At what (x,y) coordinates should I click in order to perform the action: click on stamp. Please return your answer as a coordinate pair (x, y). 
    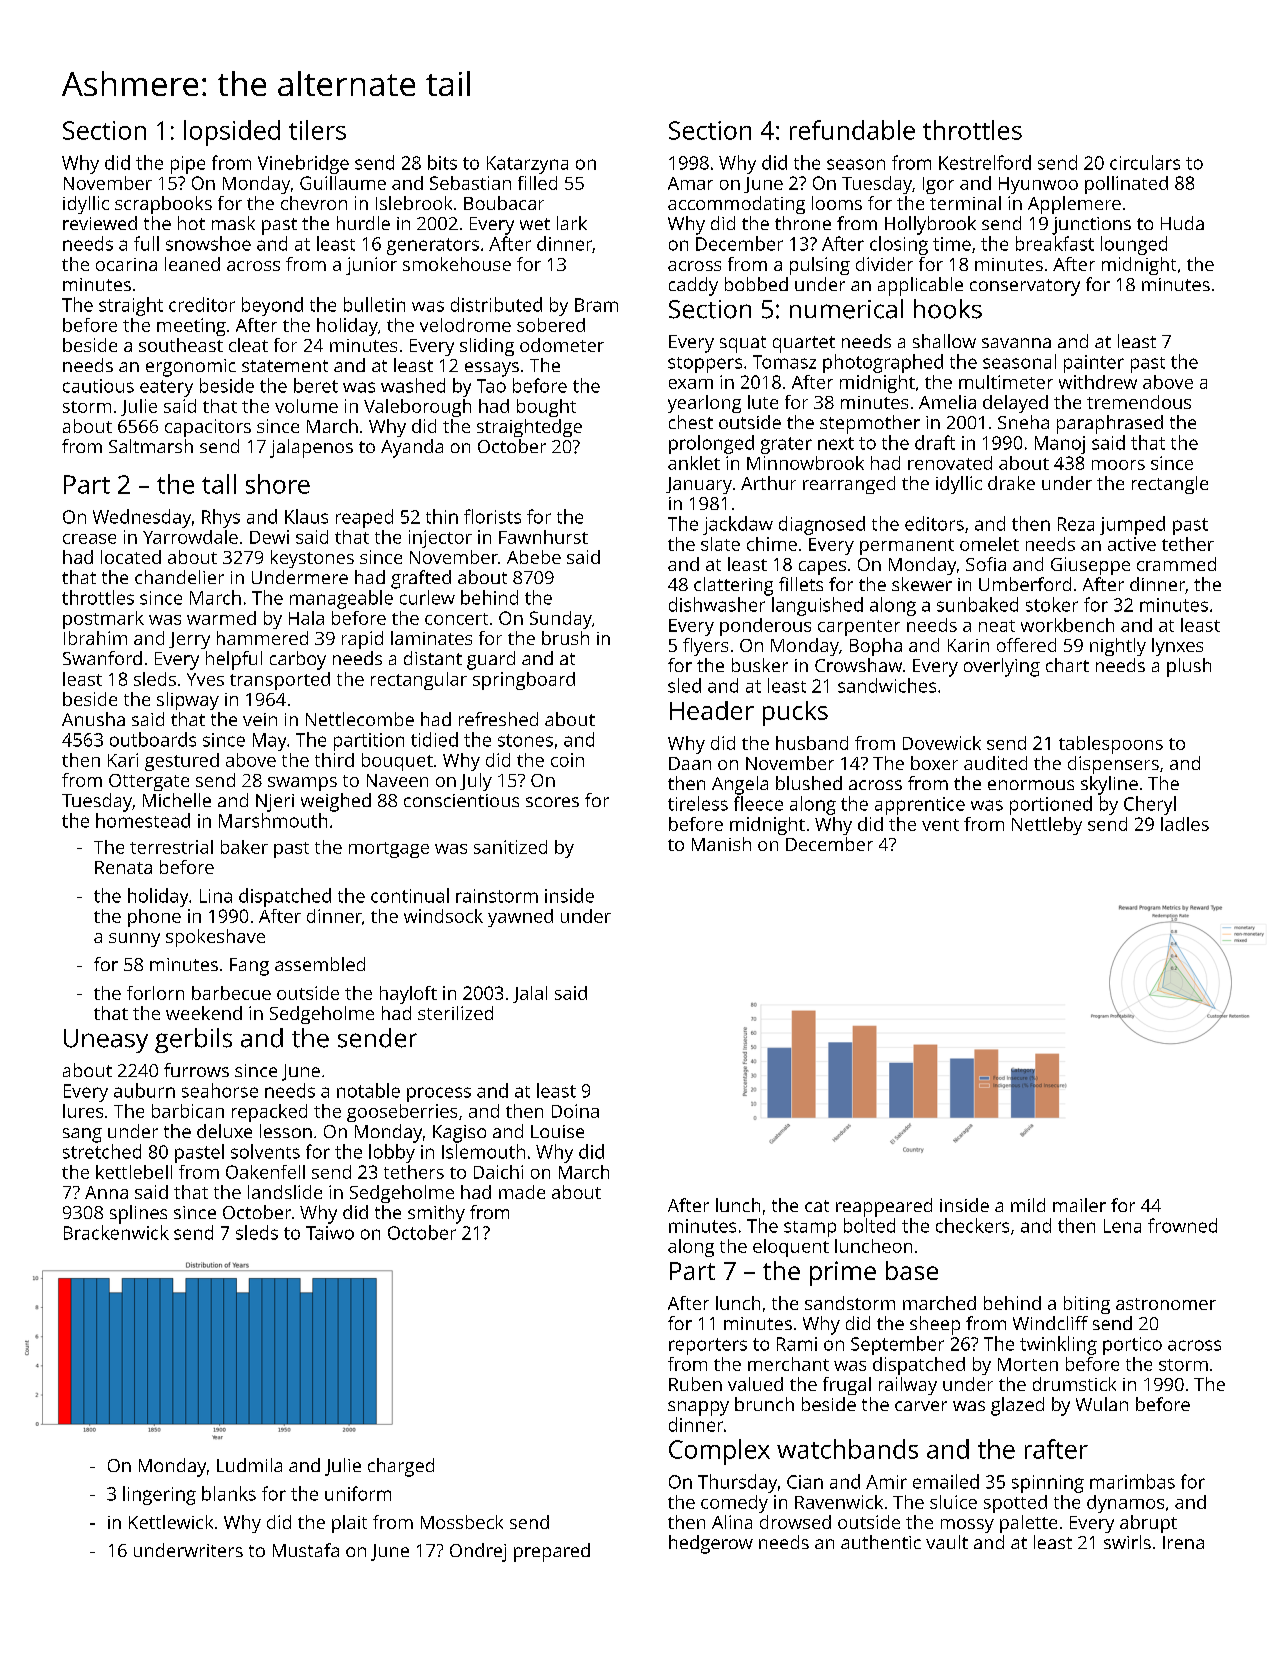
    Looking at the image, I should click on (810, 1229).
